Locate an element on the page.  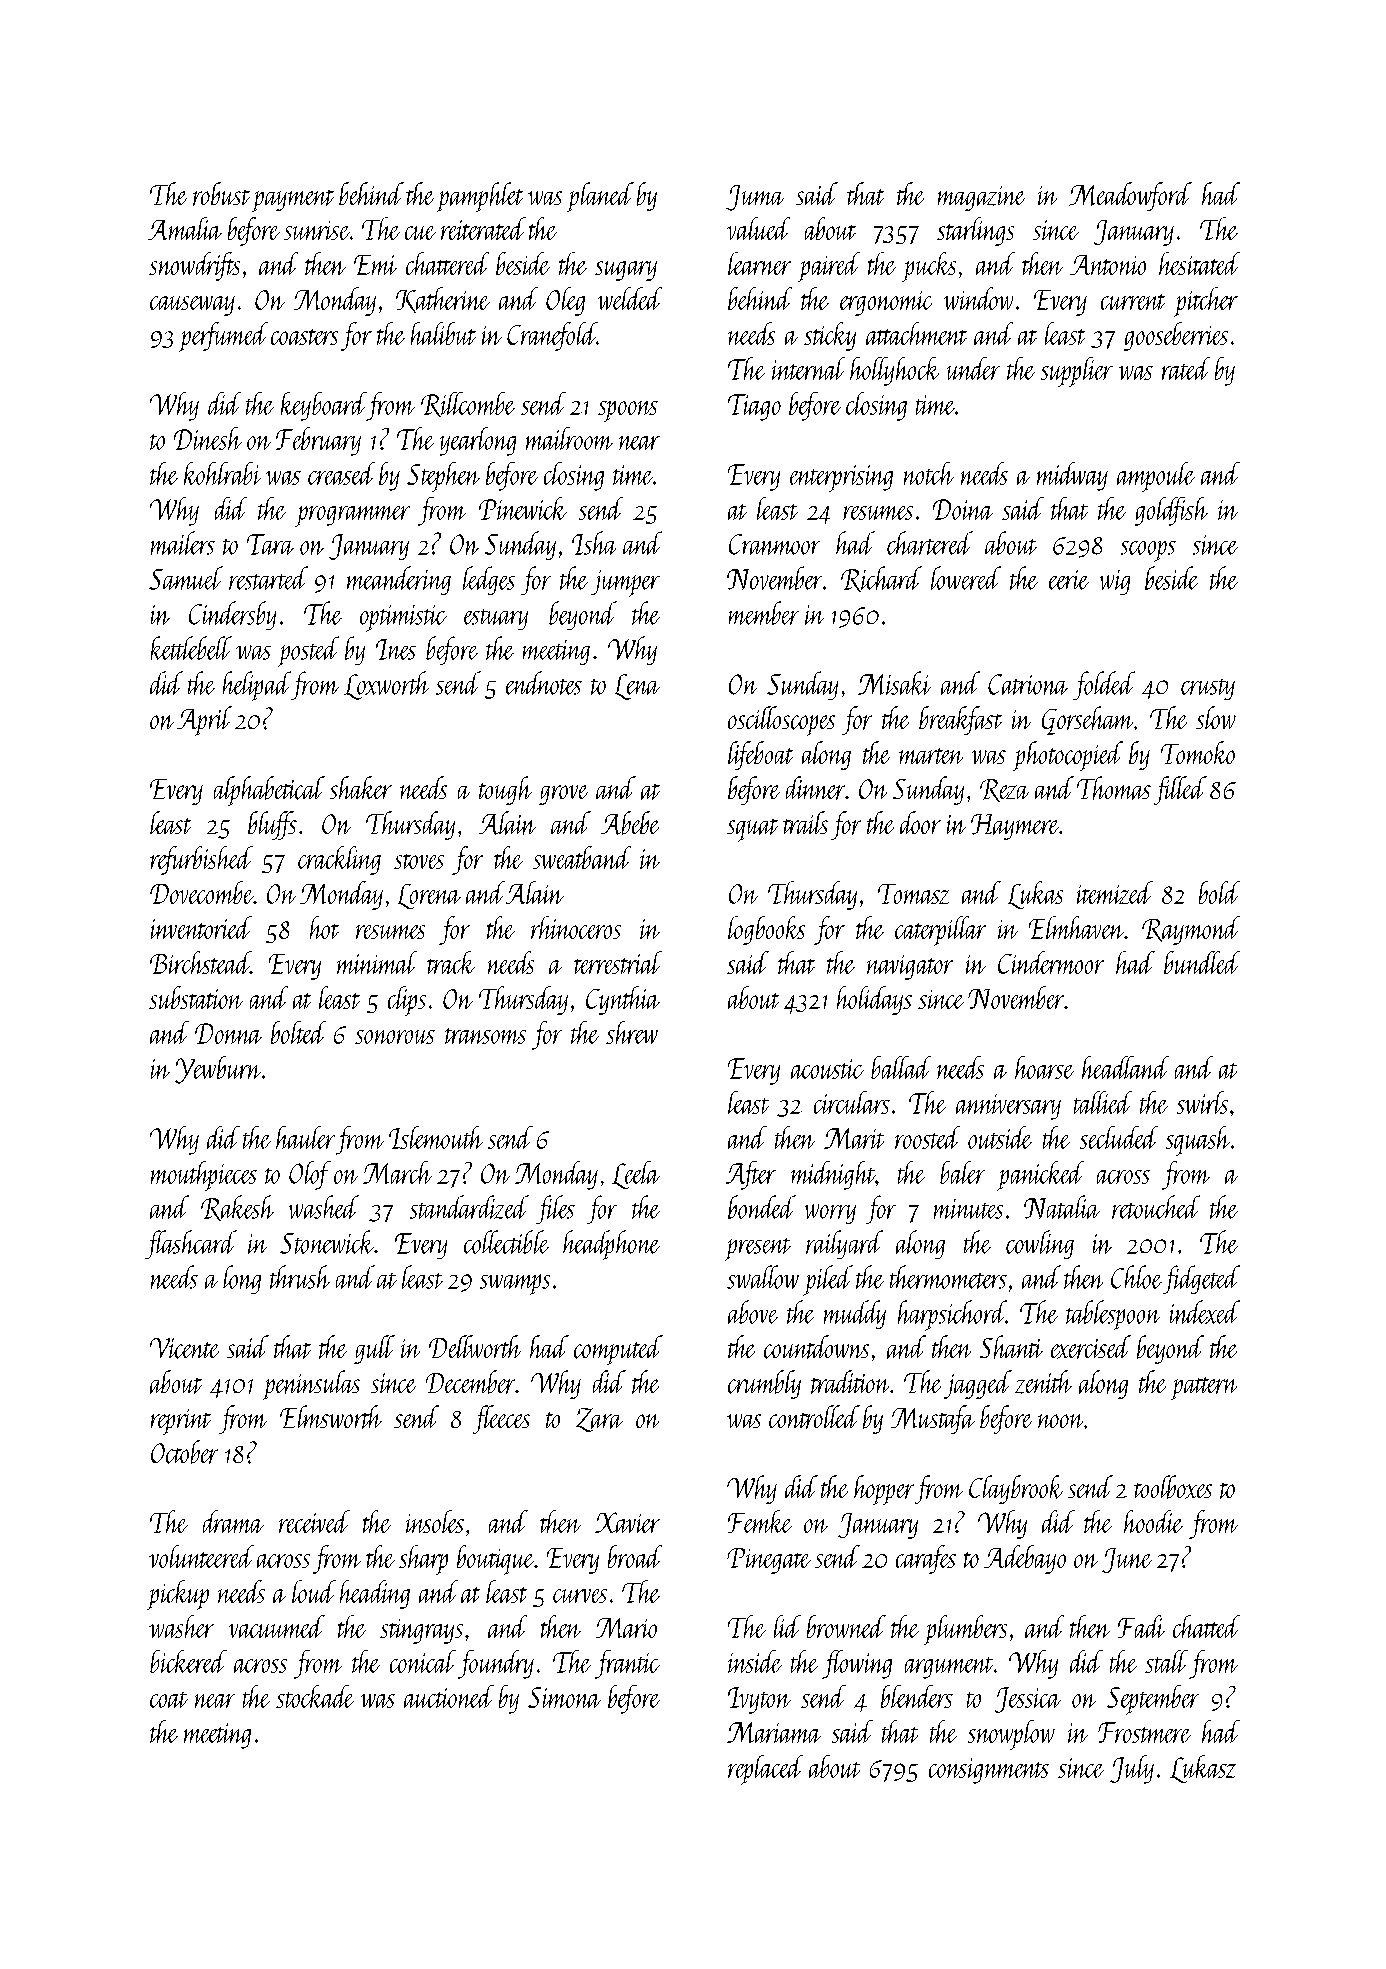
Isha is located at coordinates (594, 543).
